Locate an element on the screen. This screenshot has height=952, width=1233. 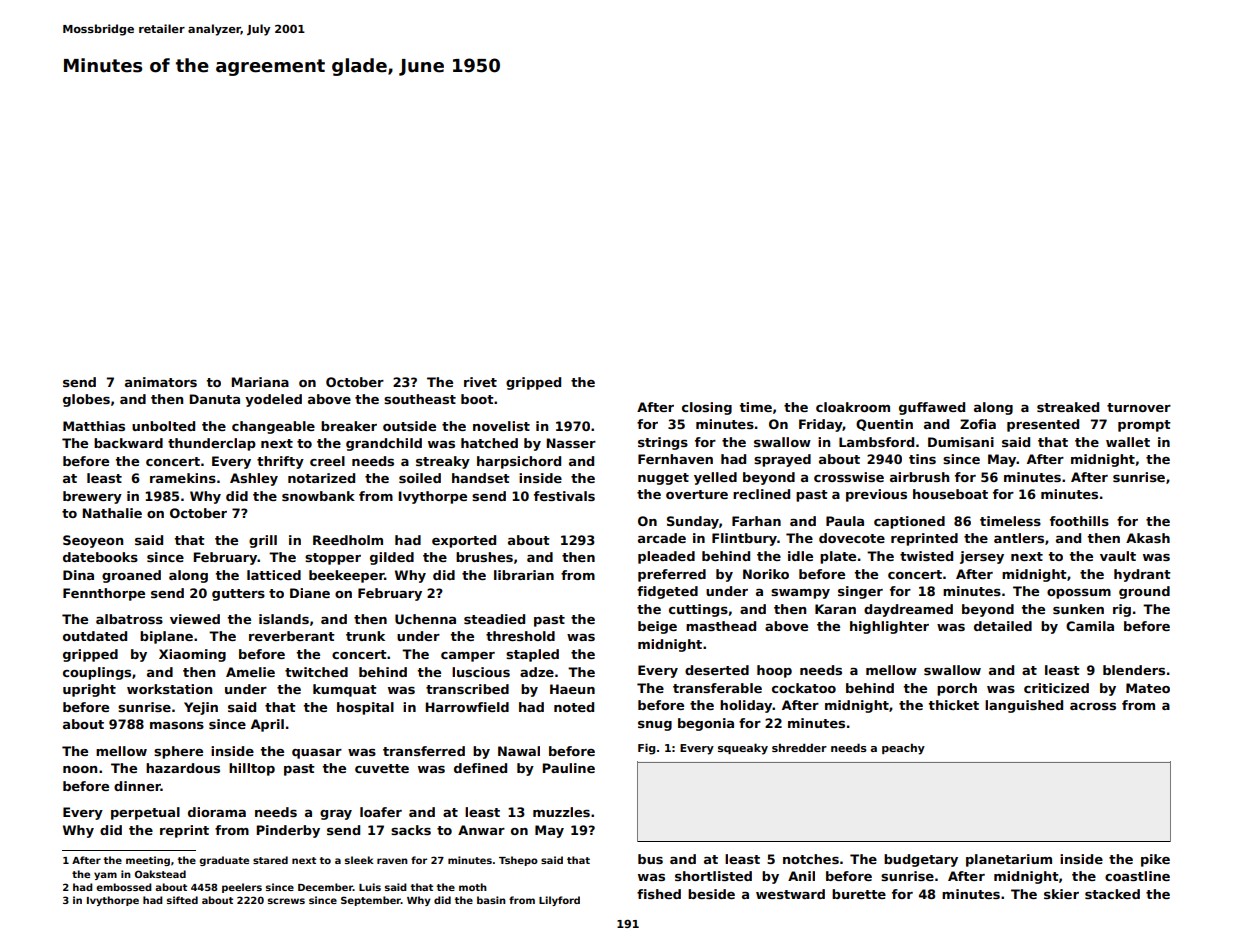
blenders is located at coordinates (1134, 670).
